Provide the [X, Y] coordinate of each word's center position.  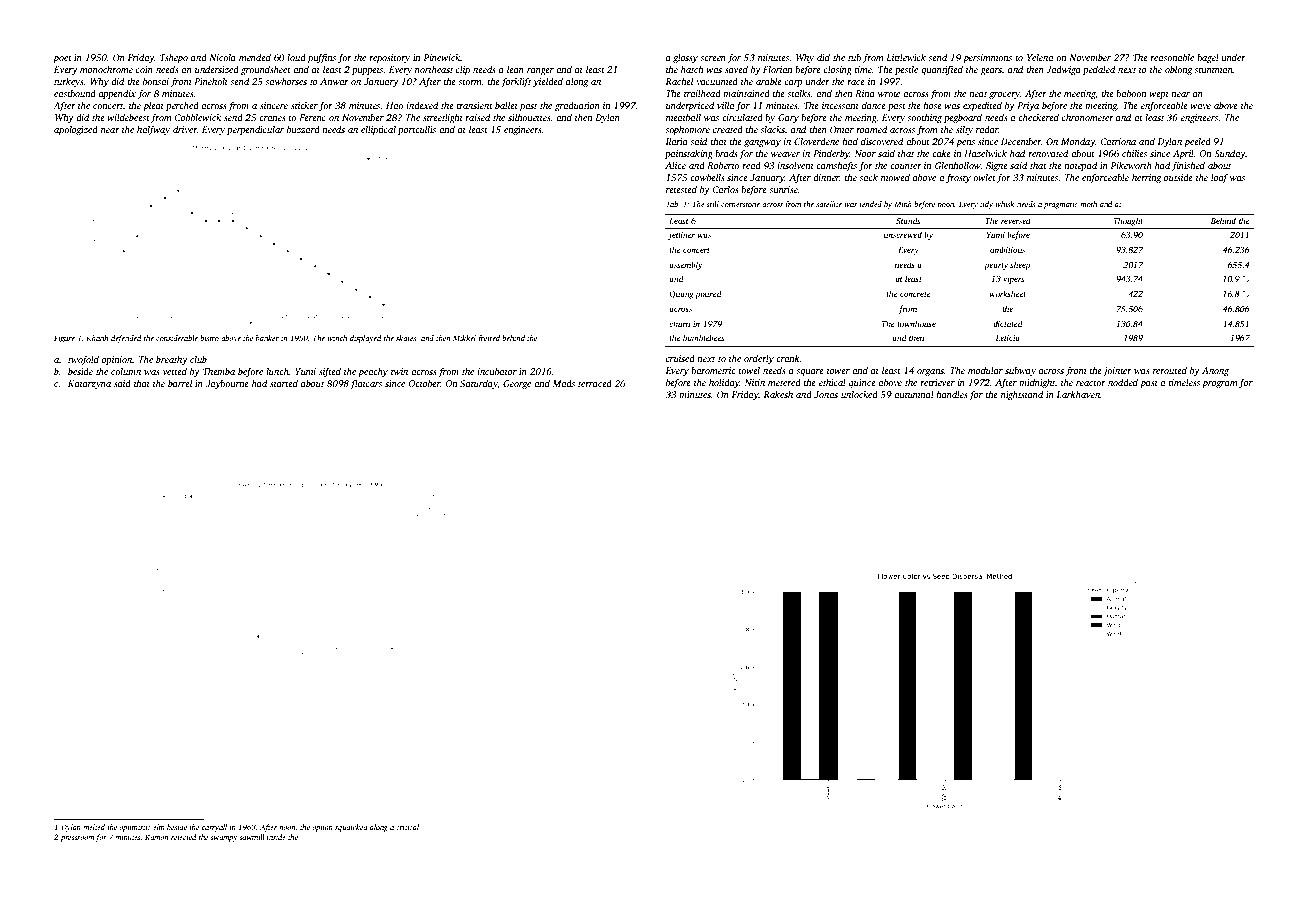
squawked [351, 828]
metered [784, 382]
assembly [685, 265]
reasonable [1172, 57]
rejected [183, 838]
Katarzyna [89, 384]
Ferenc [312, 117]
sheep [1020, 265]
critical [407, 827]
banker [267, 338]
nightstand [1022, 395]
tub [854, 57]
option [322, 828]
